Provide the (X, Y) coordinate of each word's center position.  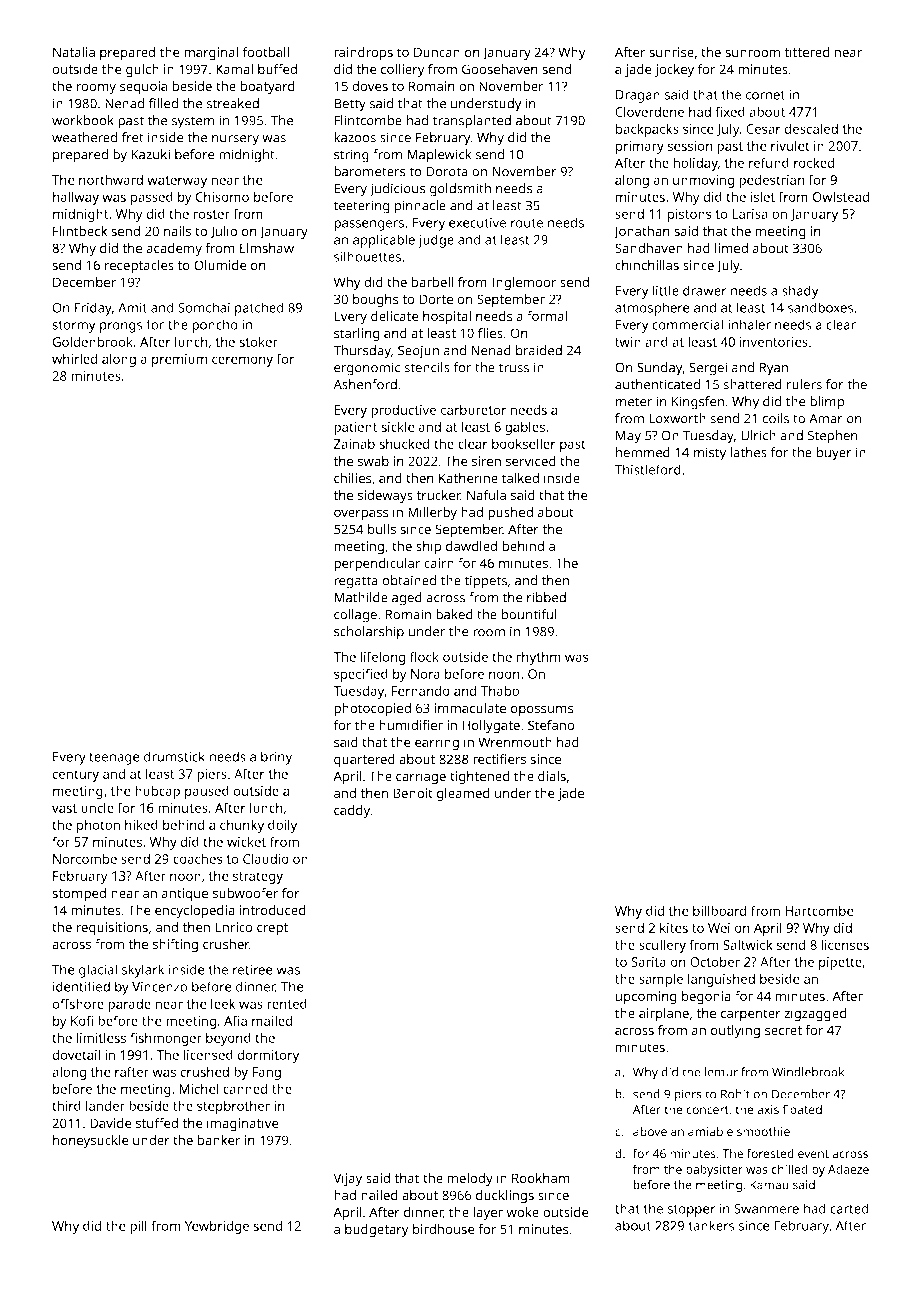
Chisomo (222, 197)
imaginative (243, 1125)
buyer (834, 454)
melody (470, 1179)
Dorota (447, 171)
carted (849, 1208)
